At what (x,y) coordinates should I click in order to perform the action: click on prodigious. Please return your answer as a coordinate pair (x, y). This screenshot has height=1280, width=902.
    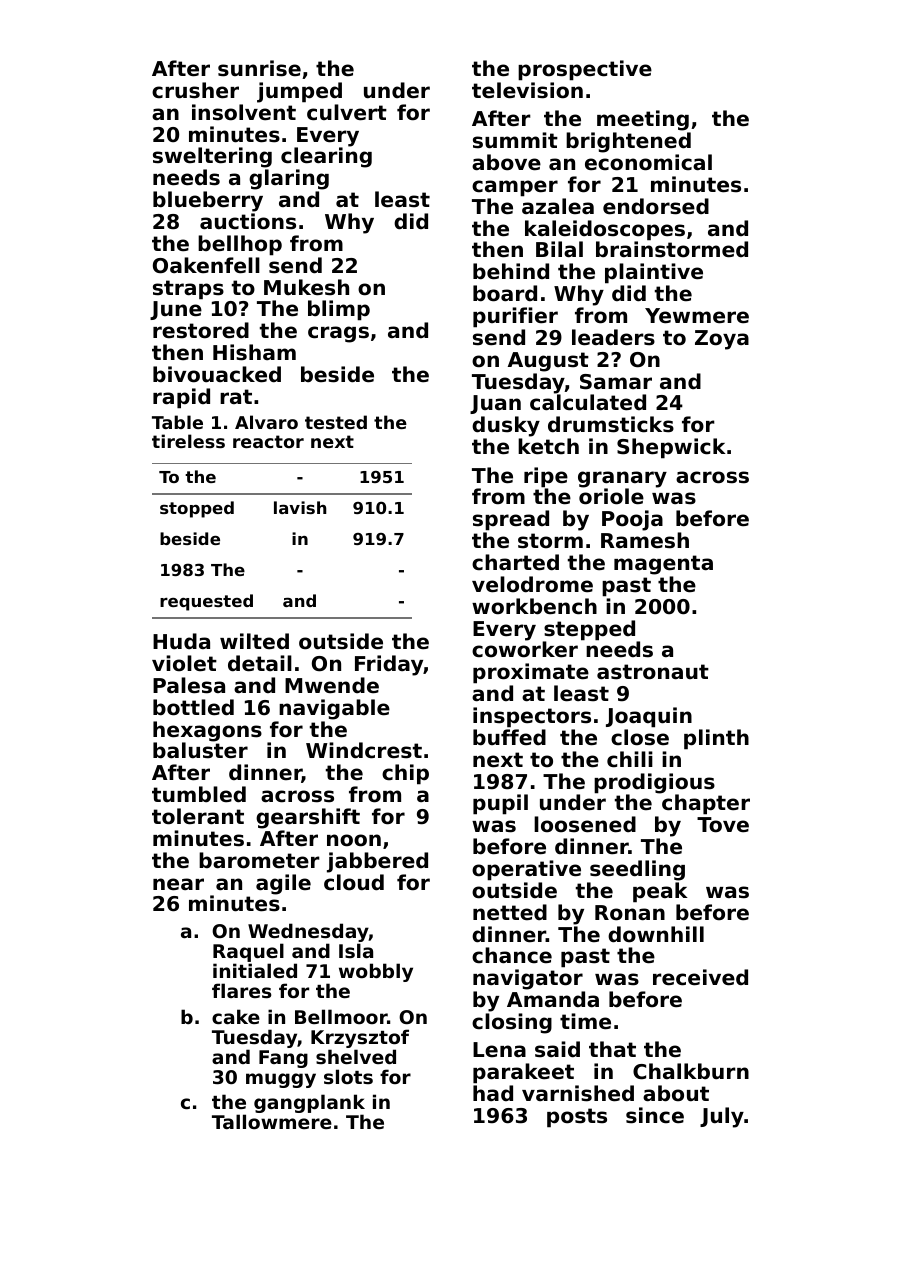
    Looking at the image, I should click on (654, 783).
